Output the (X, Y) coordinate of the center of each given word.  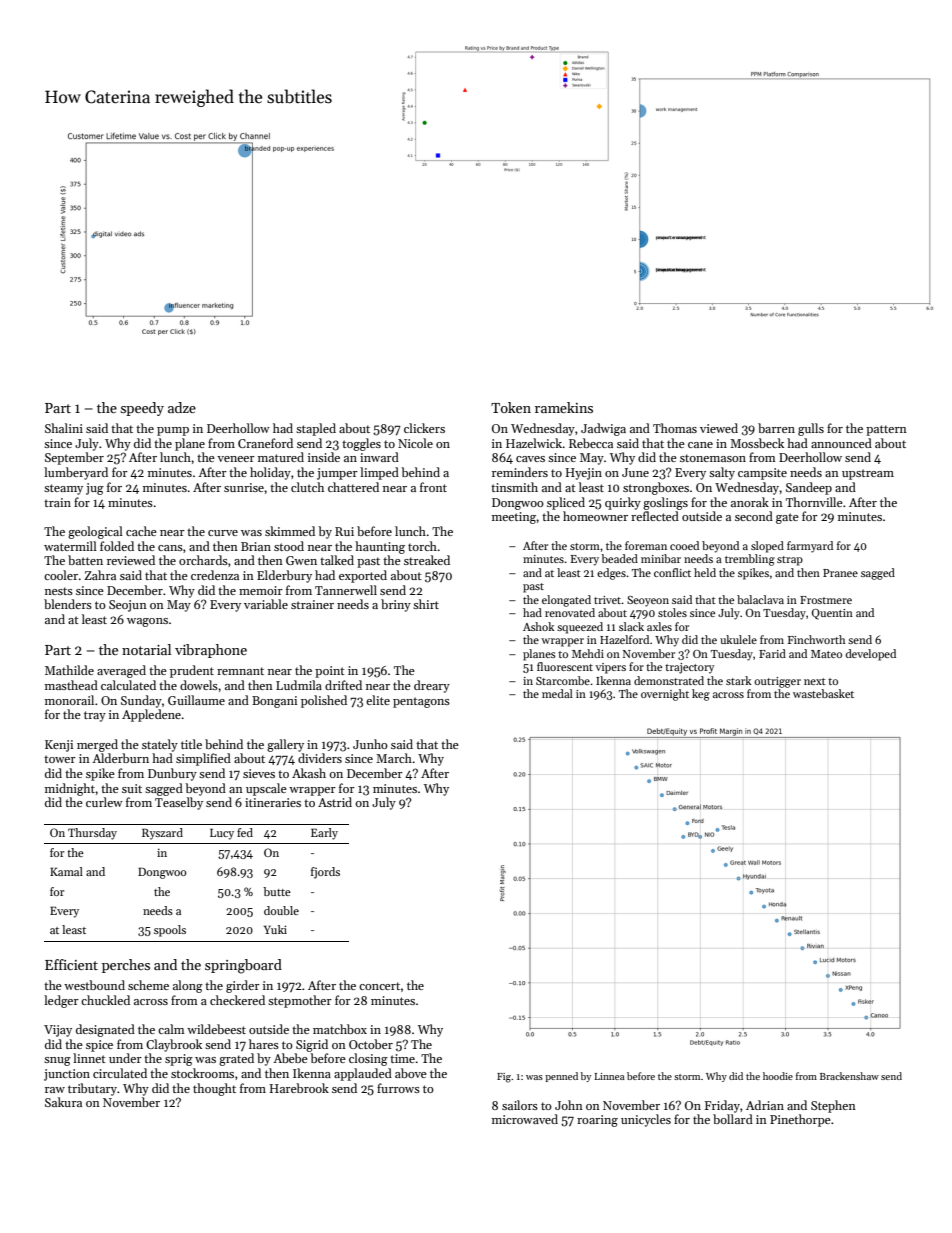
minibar (661, 558)
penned (561, 1077)
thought (214, 1089)
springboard (243, 966)
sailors (520, 1105)
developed (871, 655)
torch (422, 546)
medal (557, 693)
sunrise (244, 487)
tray (95, 716)
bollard (733, 1119)
